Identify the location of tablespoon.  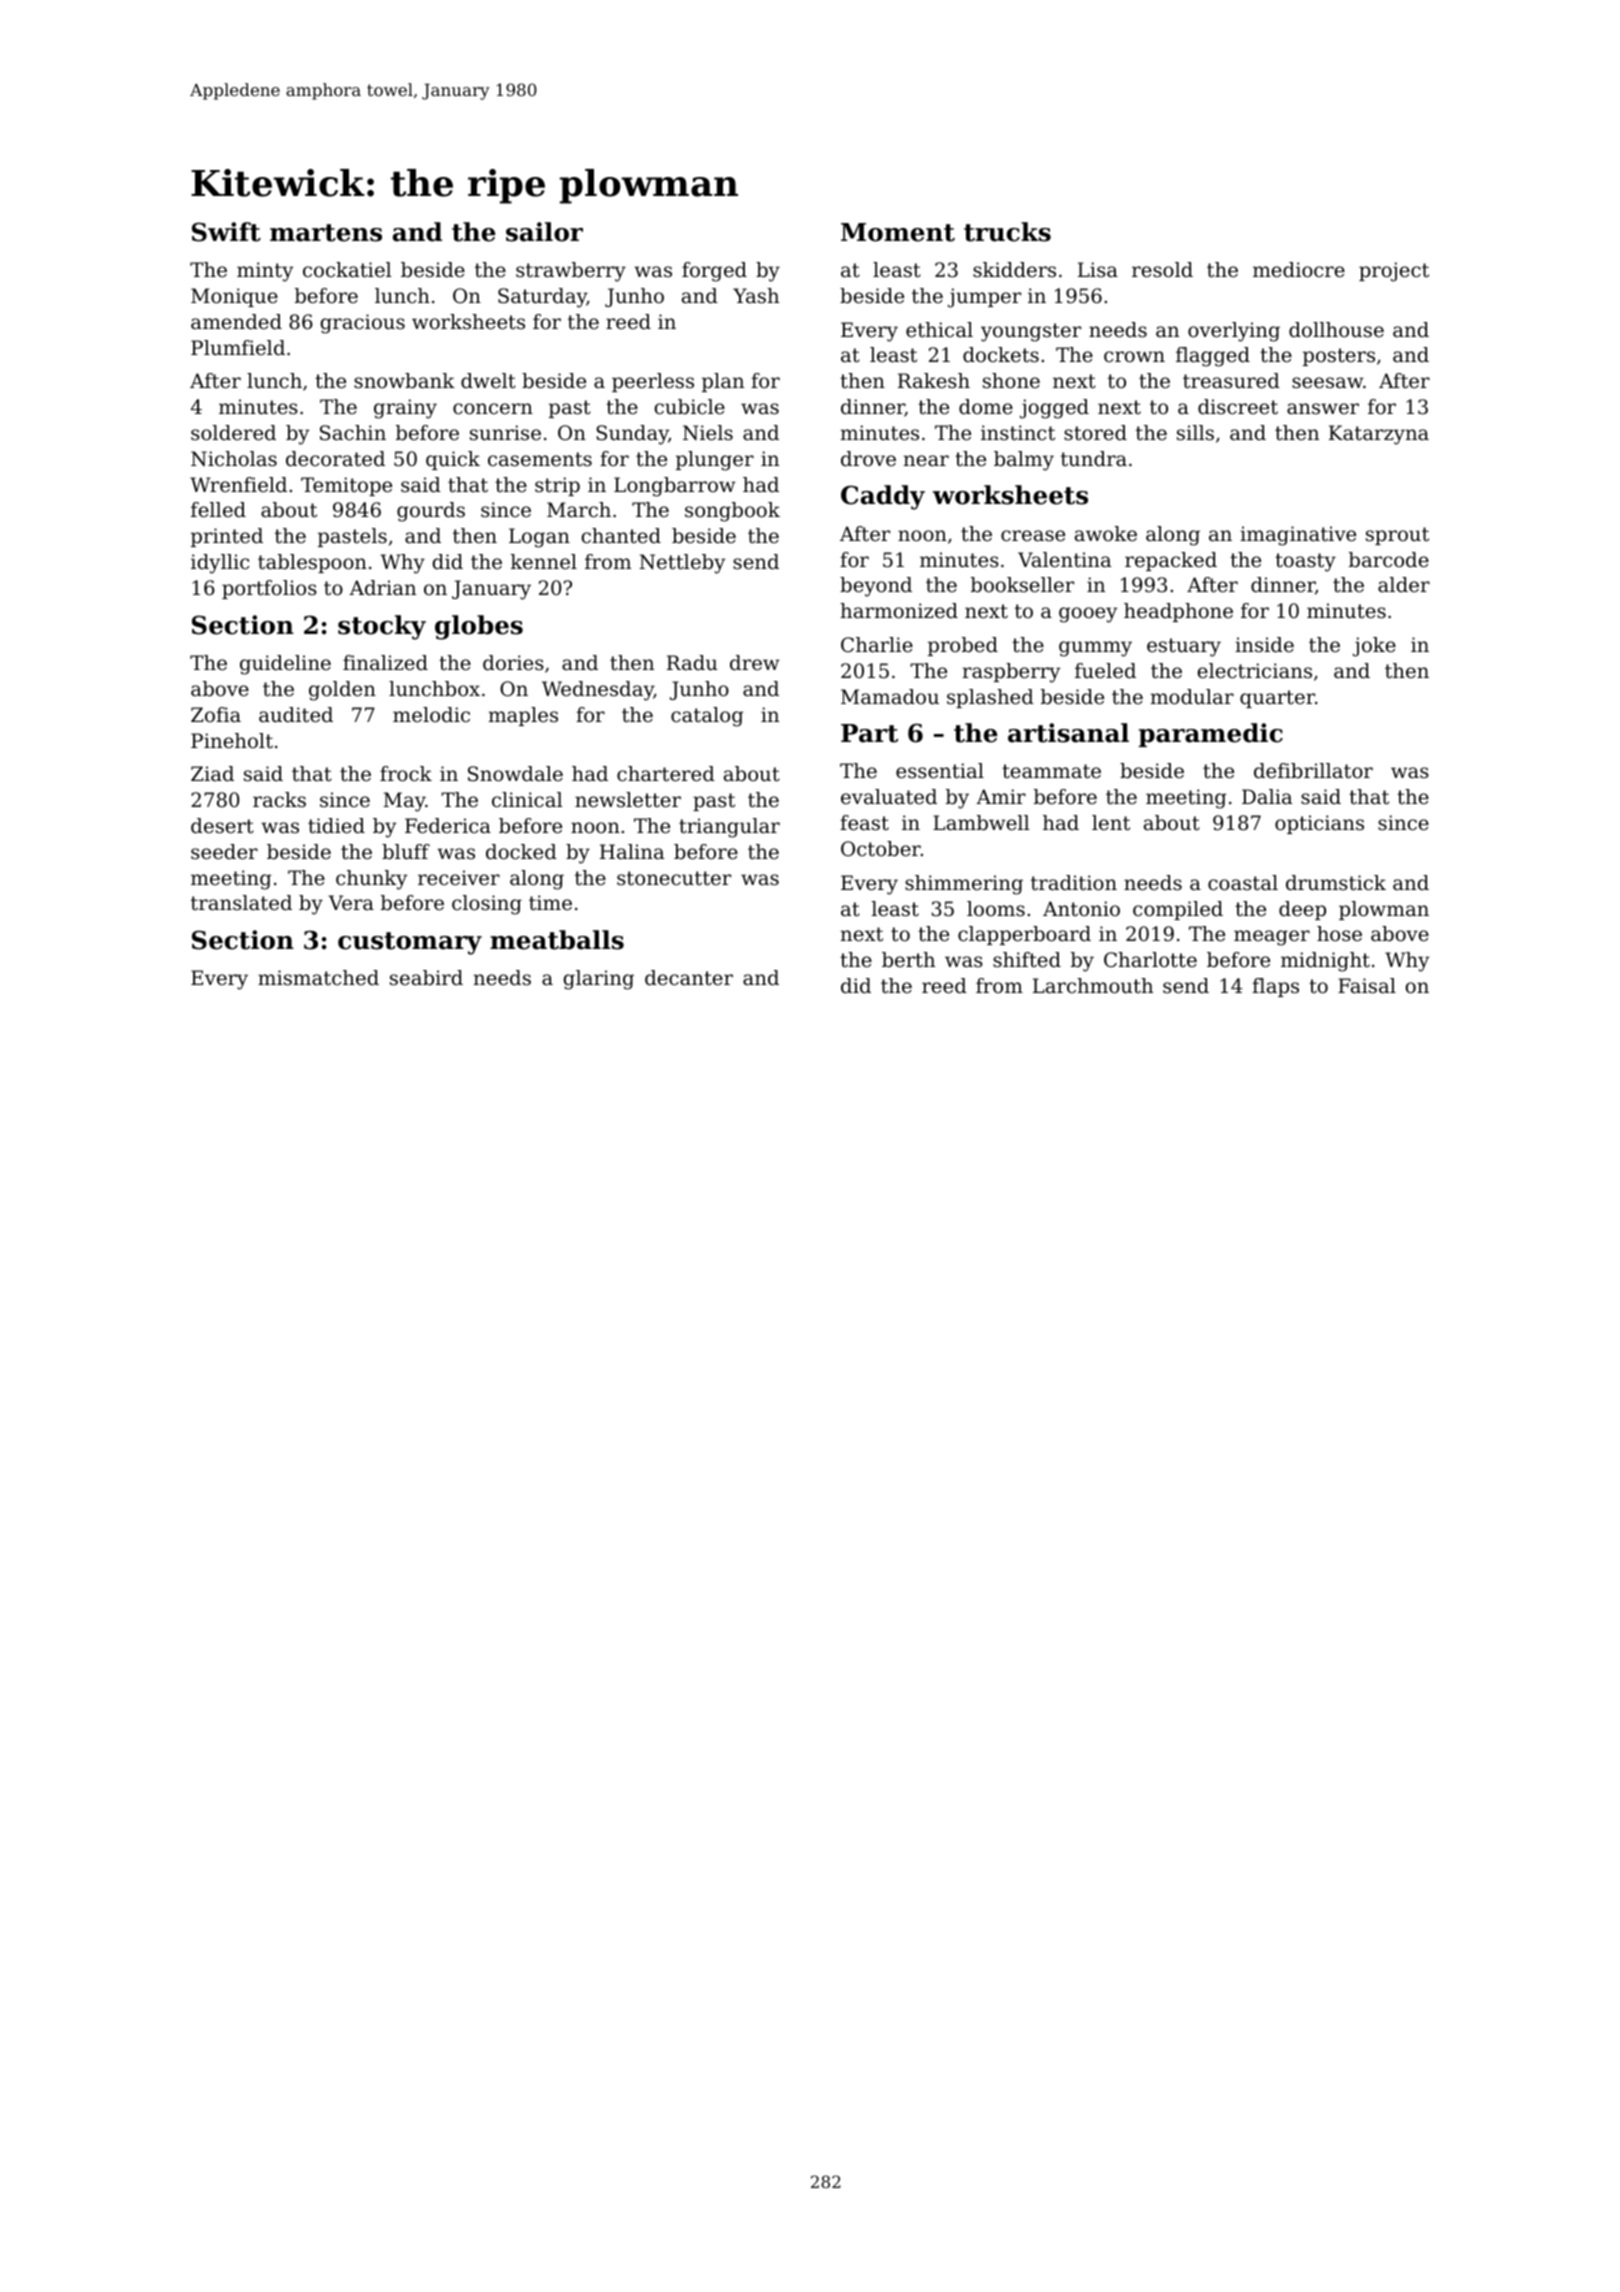
(312, 563).
